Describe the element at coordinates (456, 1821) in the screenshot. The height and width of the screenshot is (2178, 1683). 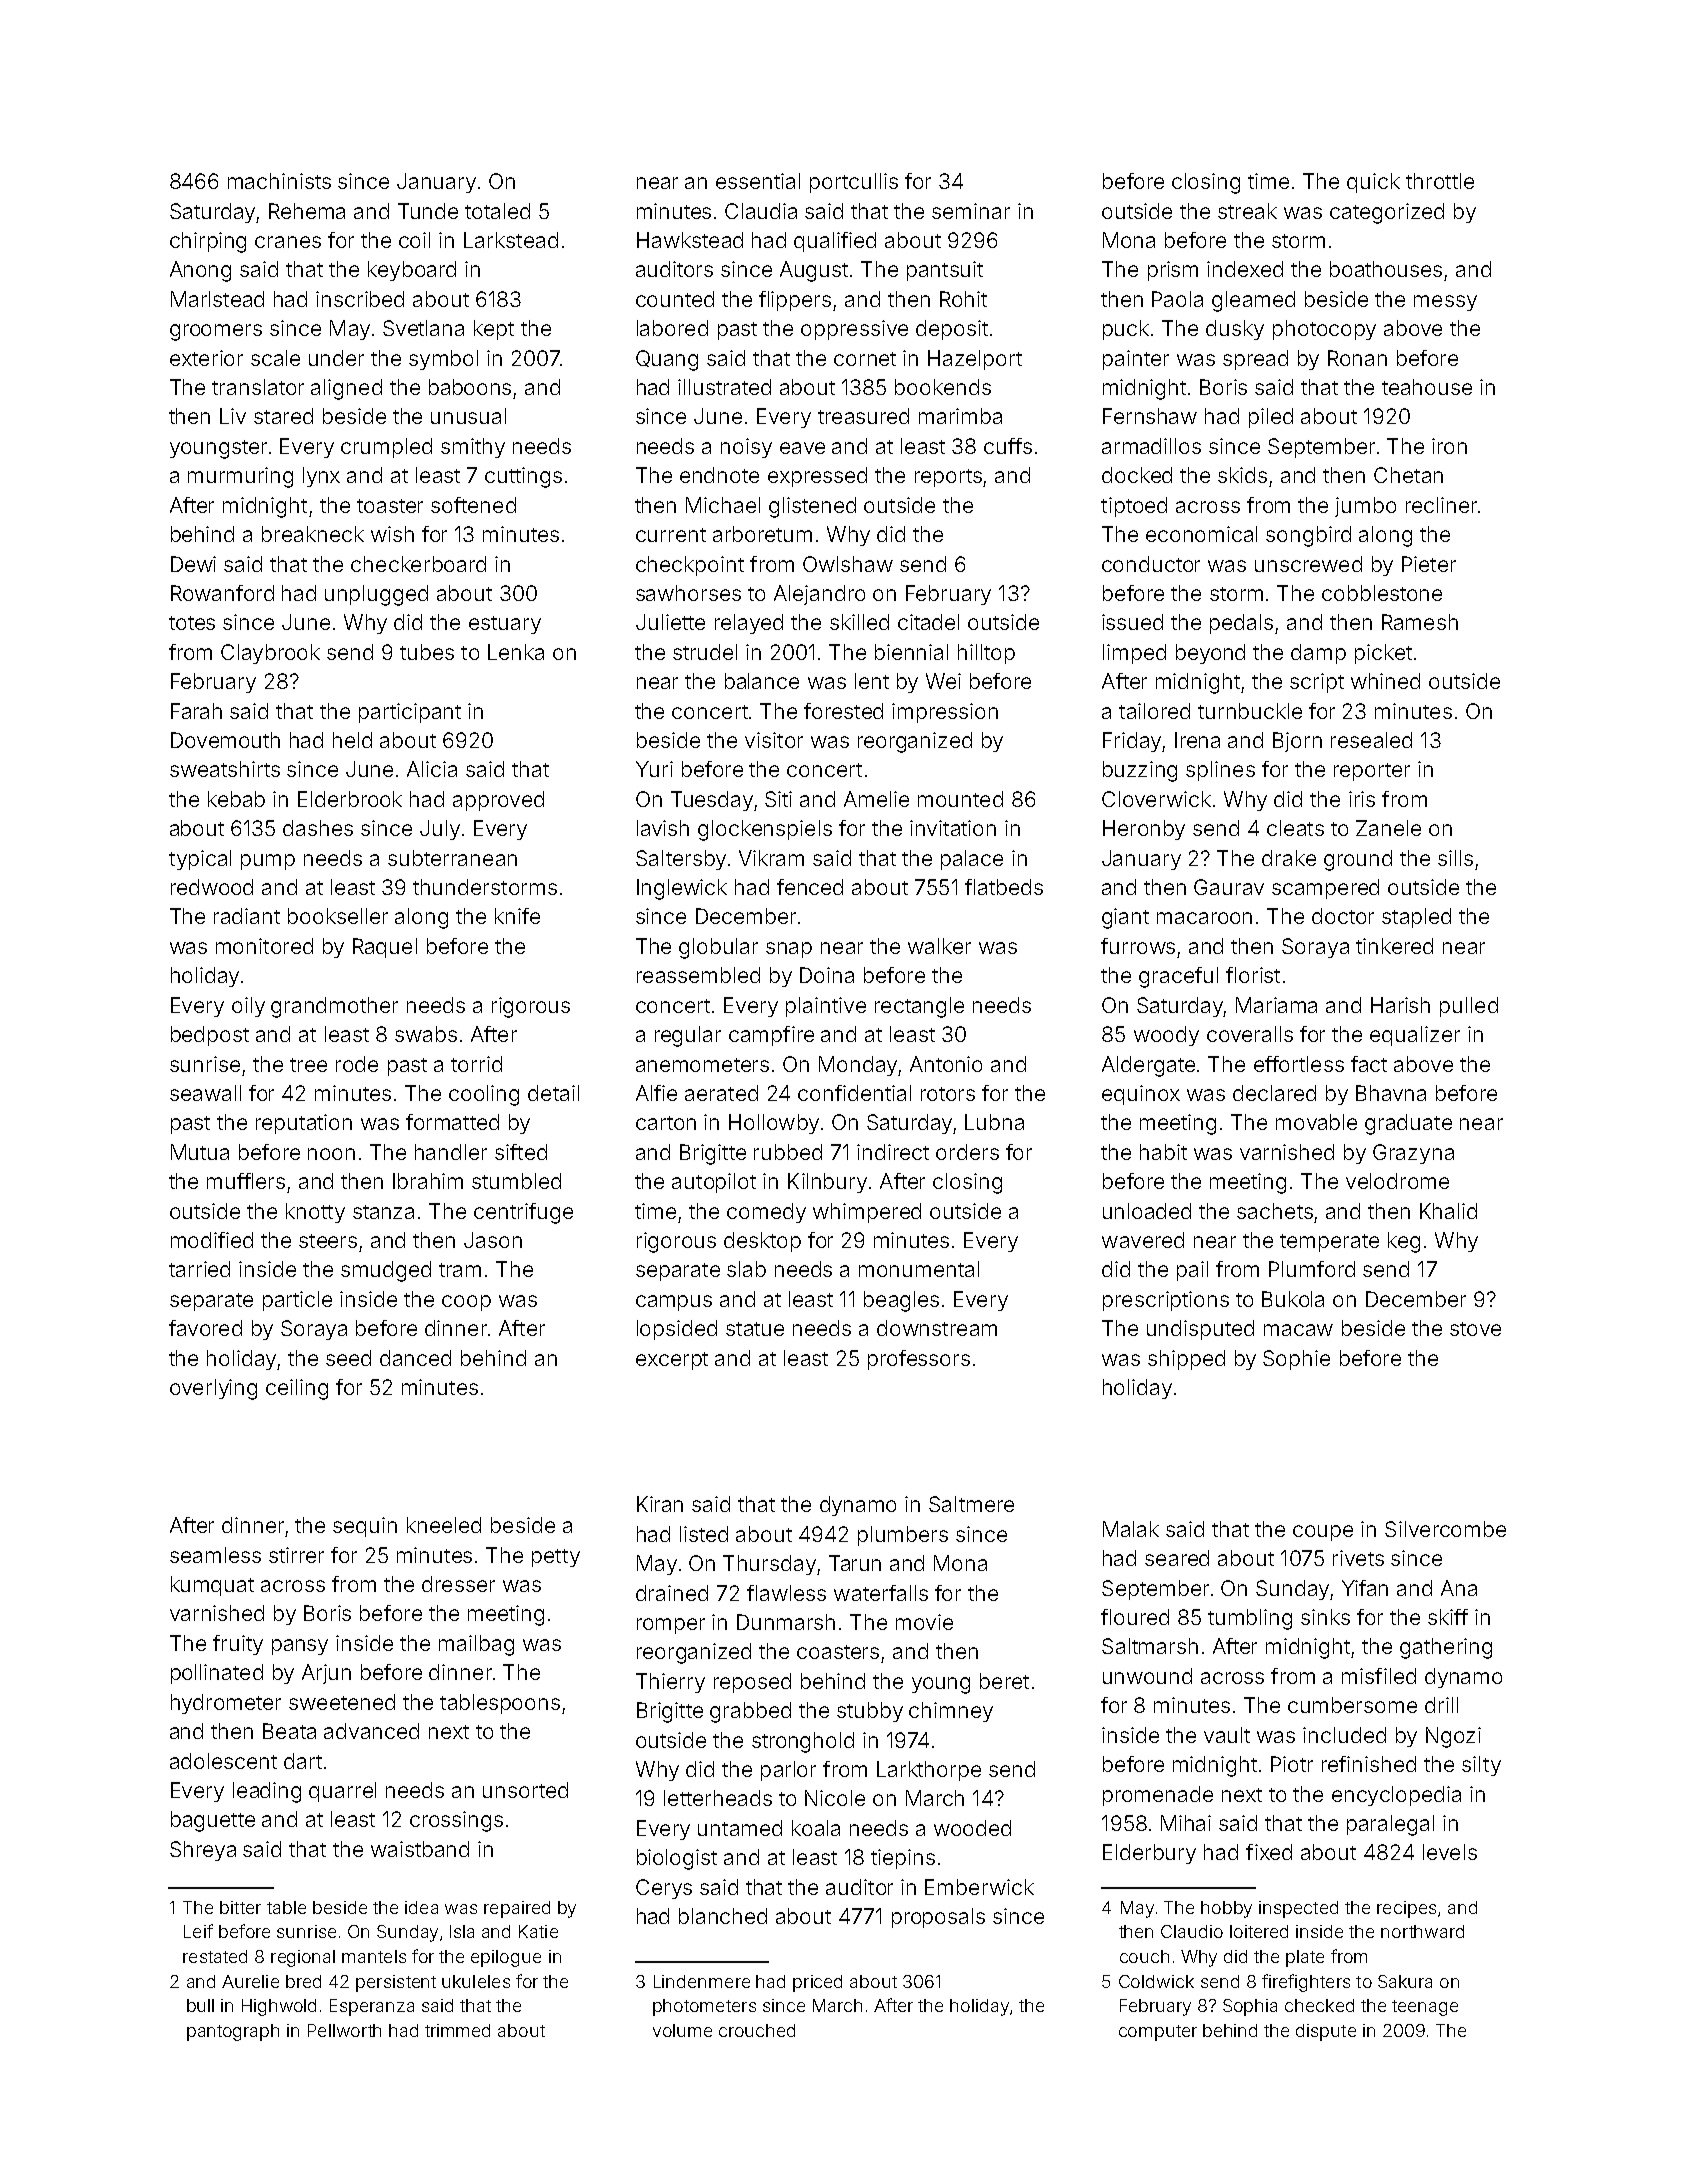
I see `crossings` at that location.
